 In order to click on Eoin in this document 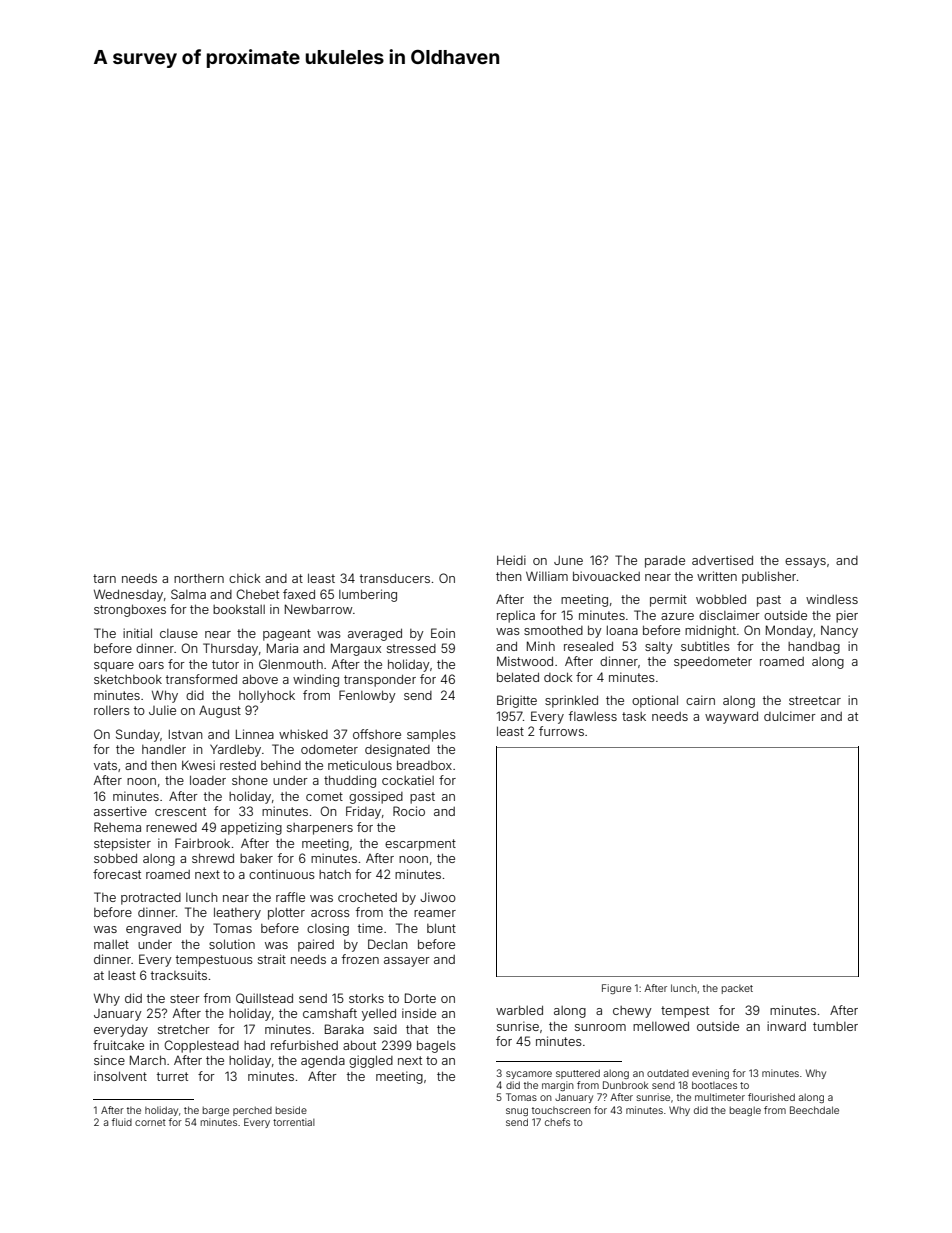, I will do `click(443, 633)`.
